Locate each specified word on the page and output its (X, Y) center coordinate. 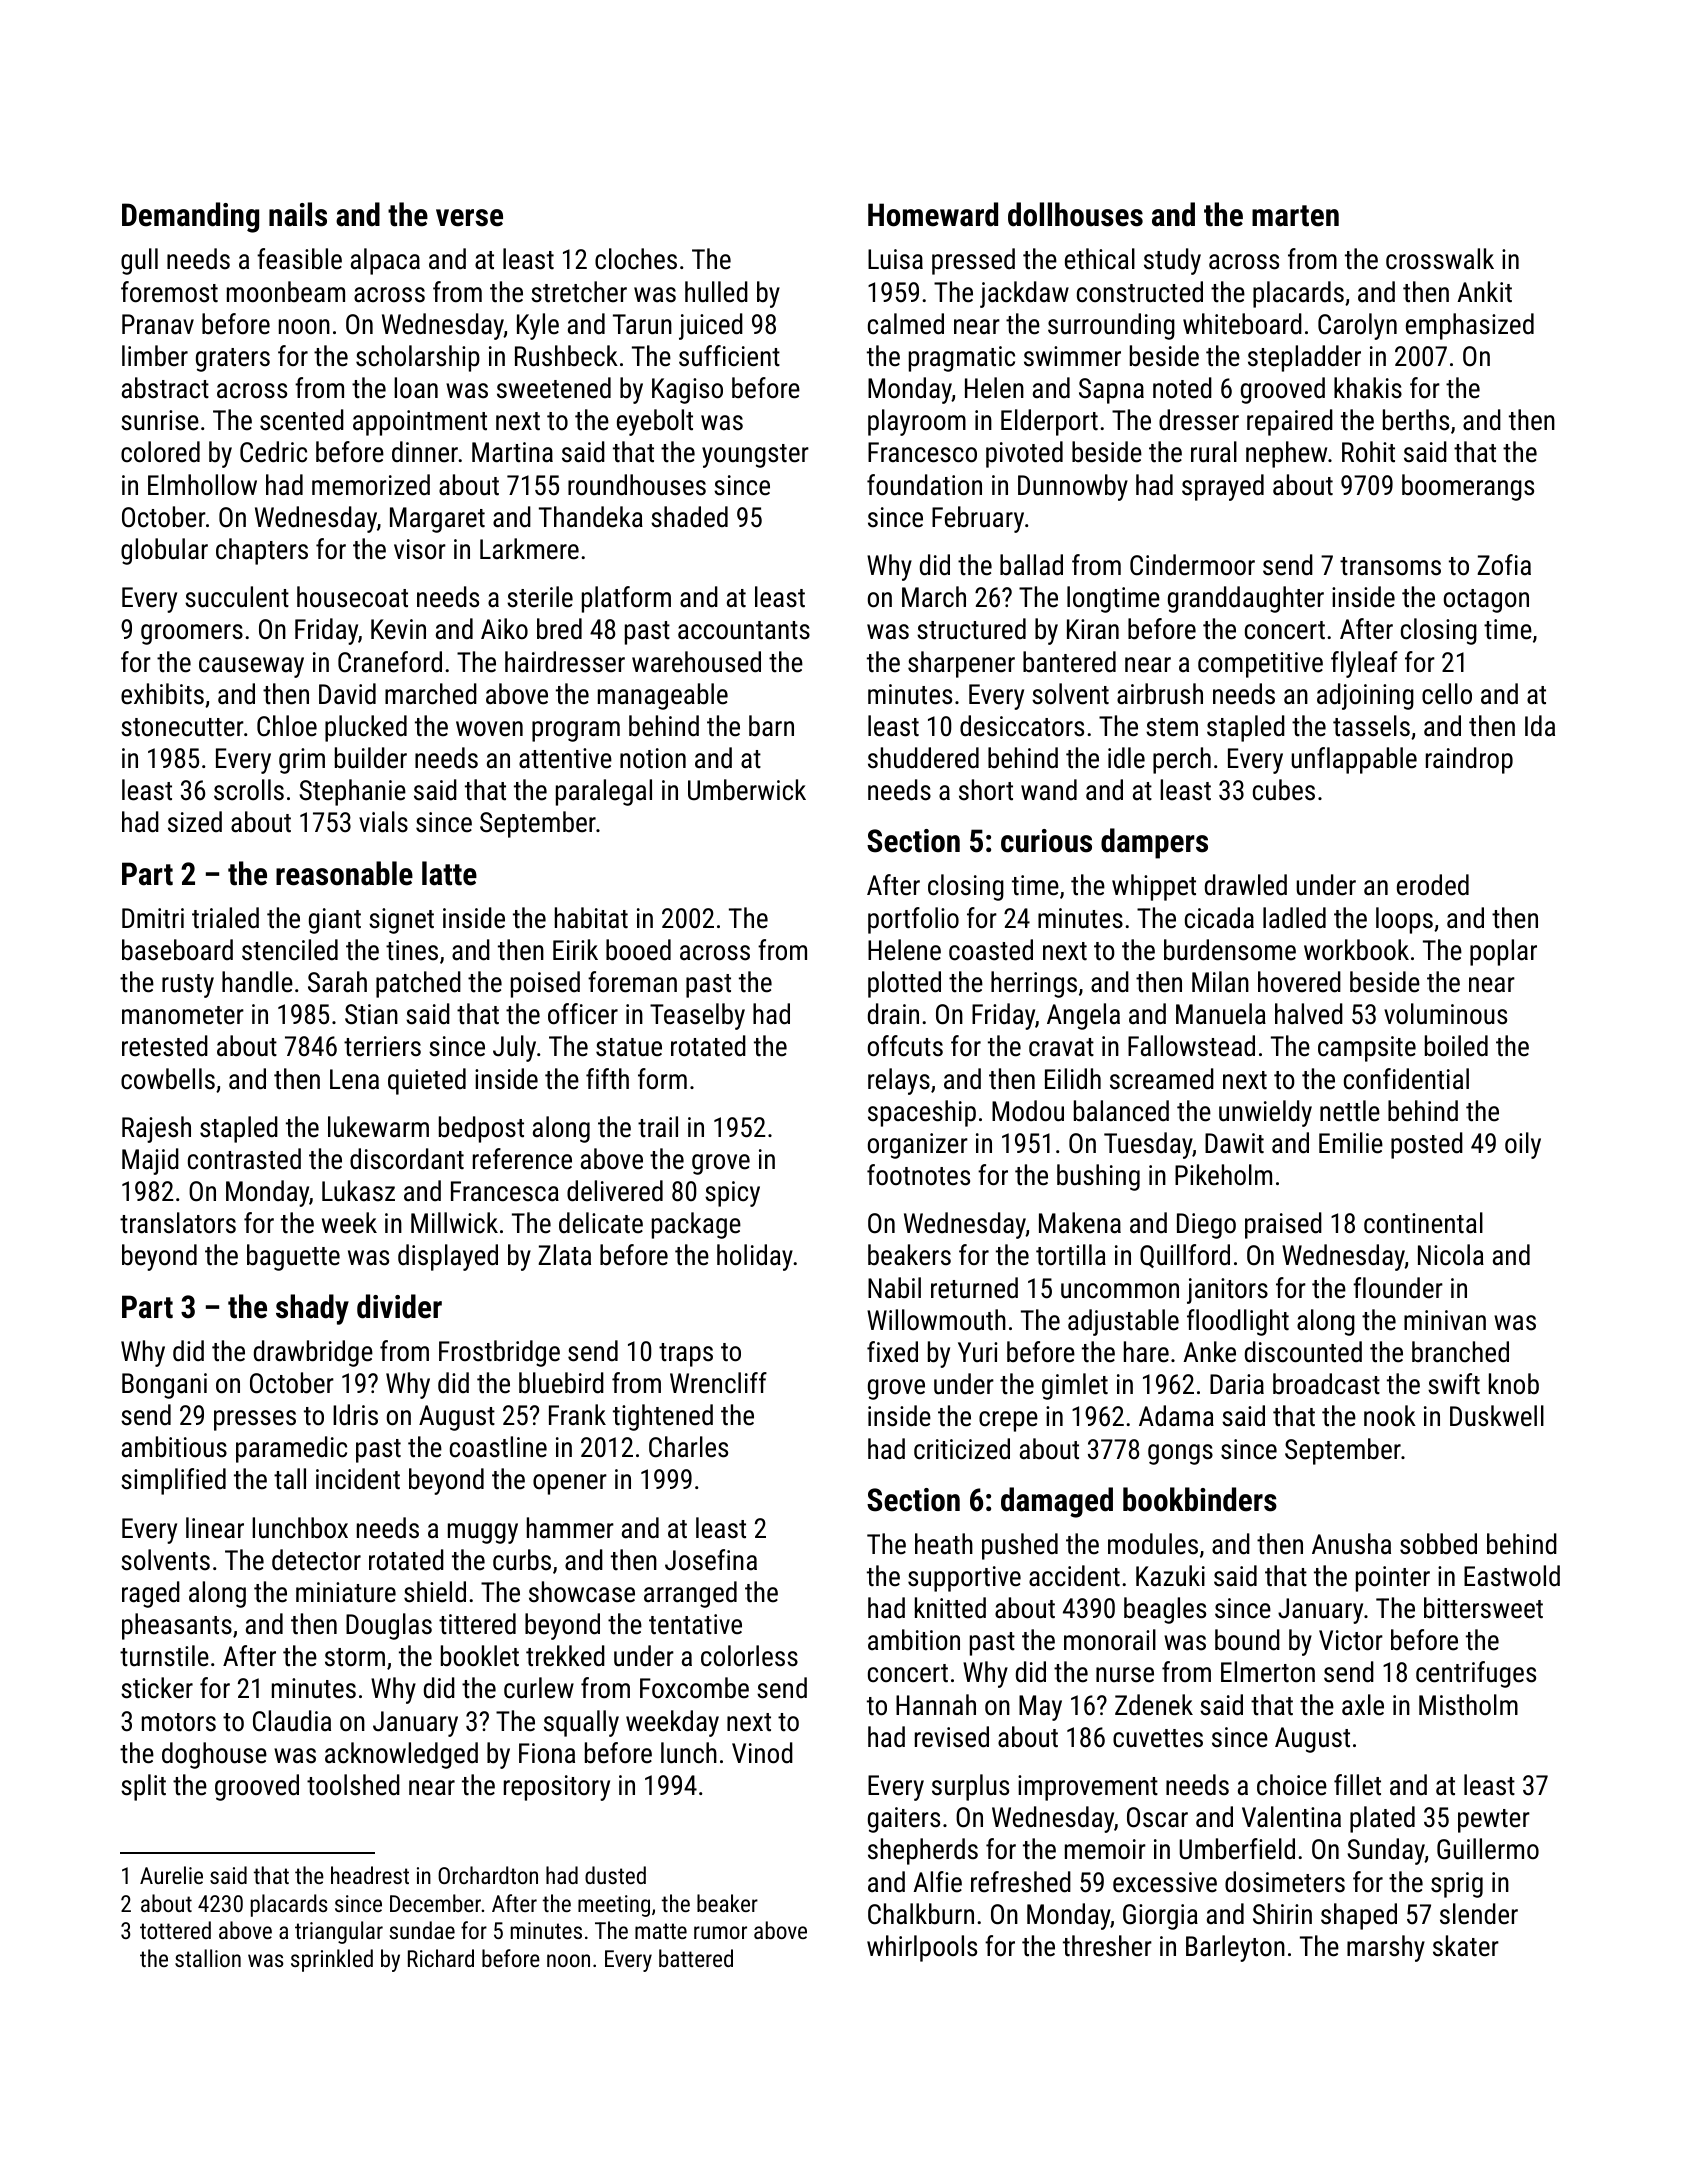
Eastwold (1512, 1576)
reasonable (344, 873)
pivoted (1024, 454)
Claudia (292, 1721)
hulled (716, 292)
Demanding (190, 217)
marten (1295, 216)
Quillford (1185, 1256)
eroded (1433, 885)
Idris (355, 1415)
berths (1416, 420)
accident (1074, 1576)
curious (1046, 841)
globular (164, 551)
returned (974, 1288)
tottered (175, 1930)
